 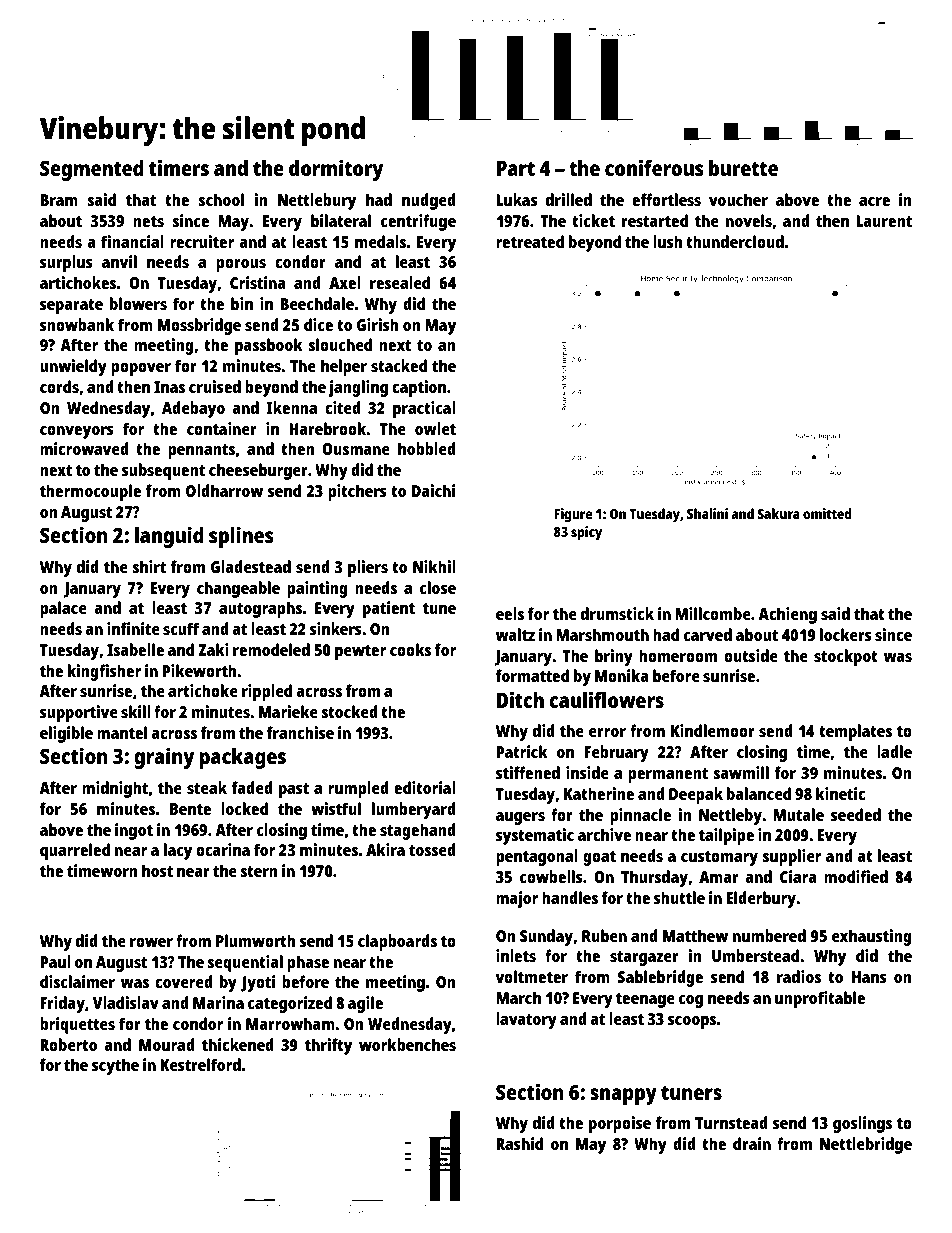 What do you see at coordinates (752, 1143) in the page?
I see `drain` at bounding box center [752, 1143].
